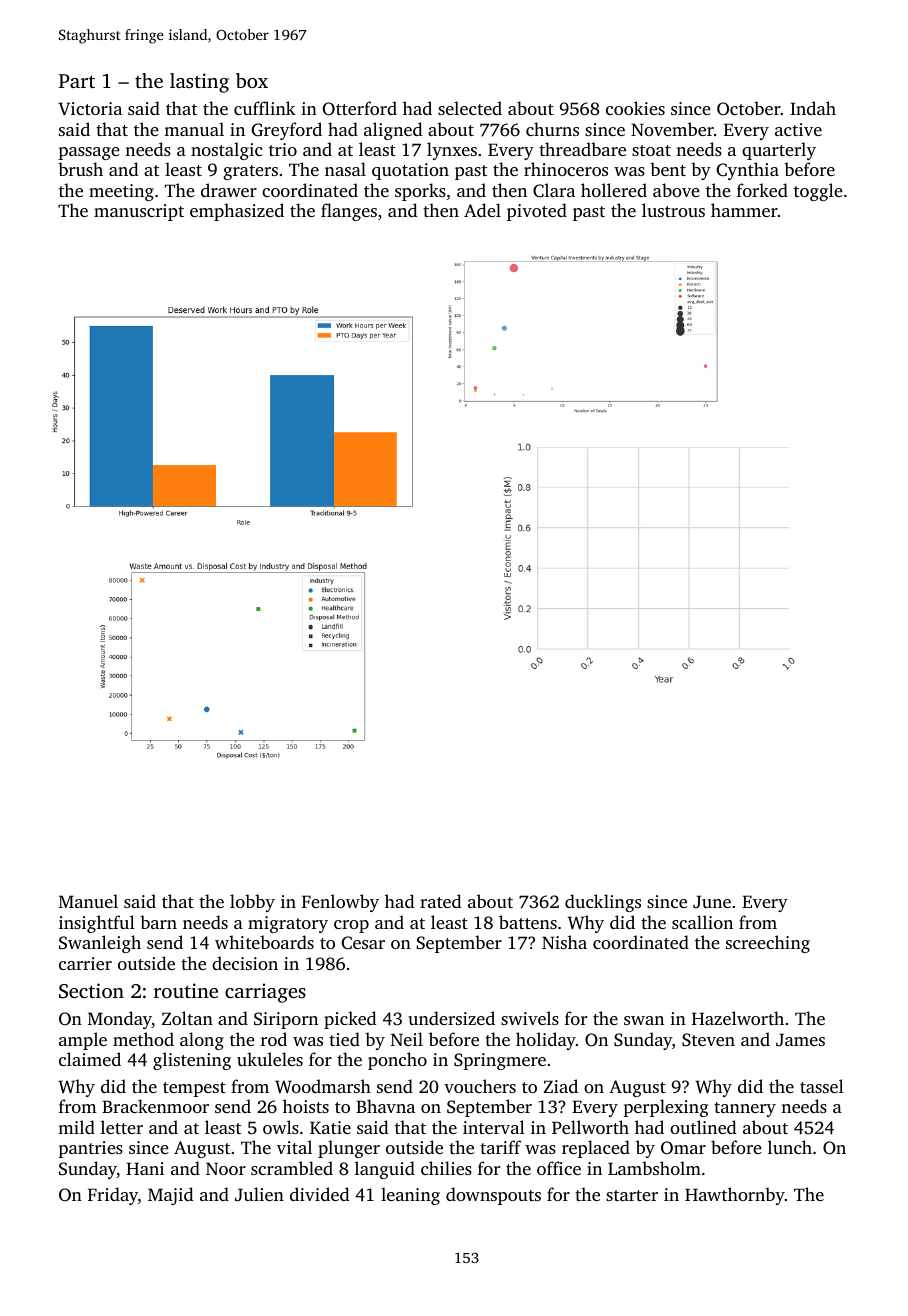 The height and width of the screenshot is (1316, 908). Describe the element at coordinates (155, 1106) in the screenshot. I see `Brackenmoor` at that location.
